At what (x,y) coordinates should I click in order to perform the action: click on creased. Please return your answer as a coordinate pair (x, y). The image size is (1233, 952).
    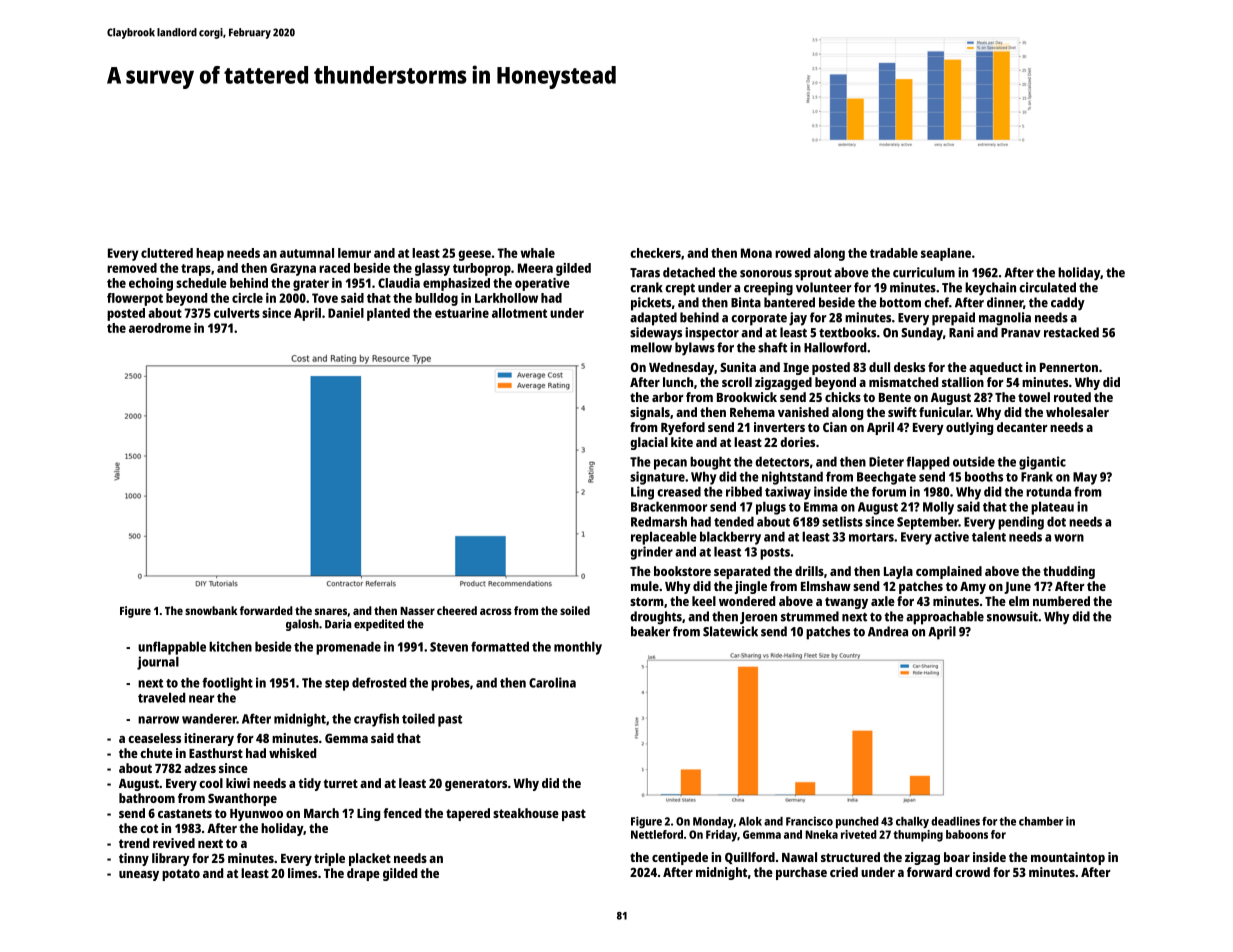
    Looking at the image, I should click on (679, 491).
